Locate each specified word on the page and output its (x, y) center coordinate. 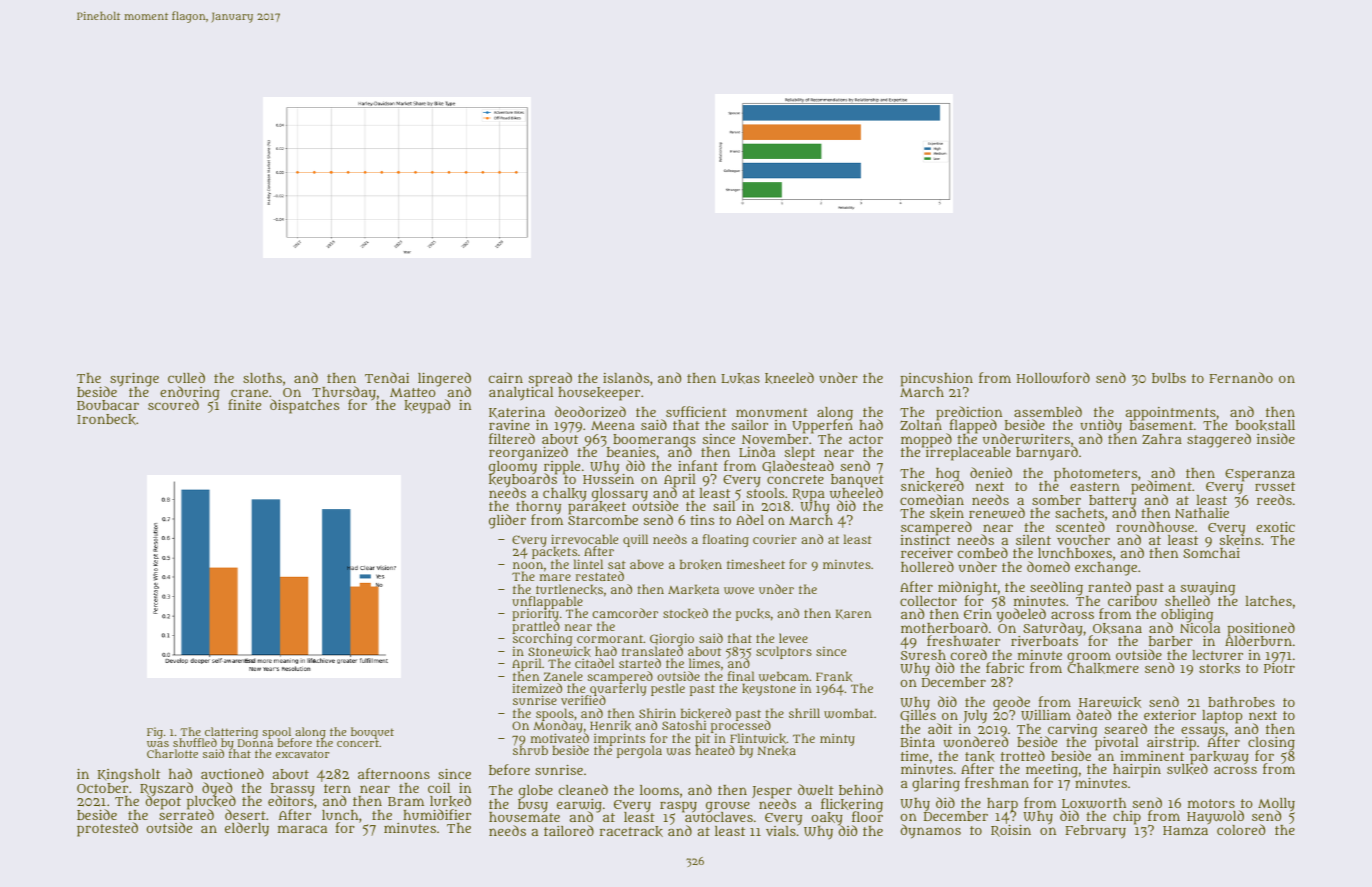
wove (739, 590)
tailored (569, 830)
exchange (1106, 569)
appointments (1171, 414)
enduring (190, 393)
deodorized (590, 411)
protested (107, 829)
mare (555, 577)
